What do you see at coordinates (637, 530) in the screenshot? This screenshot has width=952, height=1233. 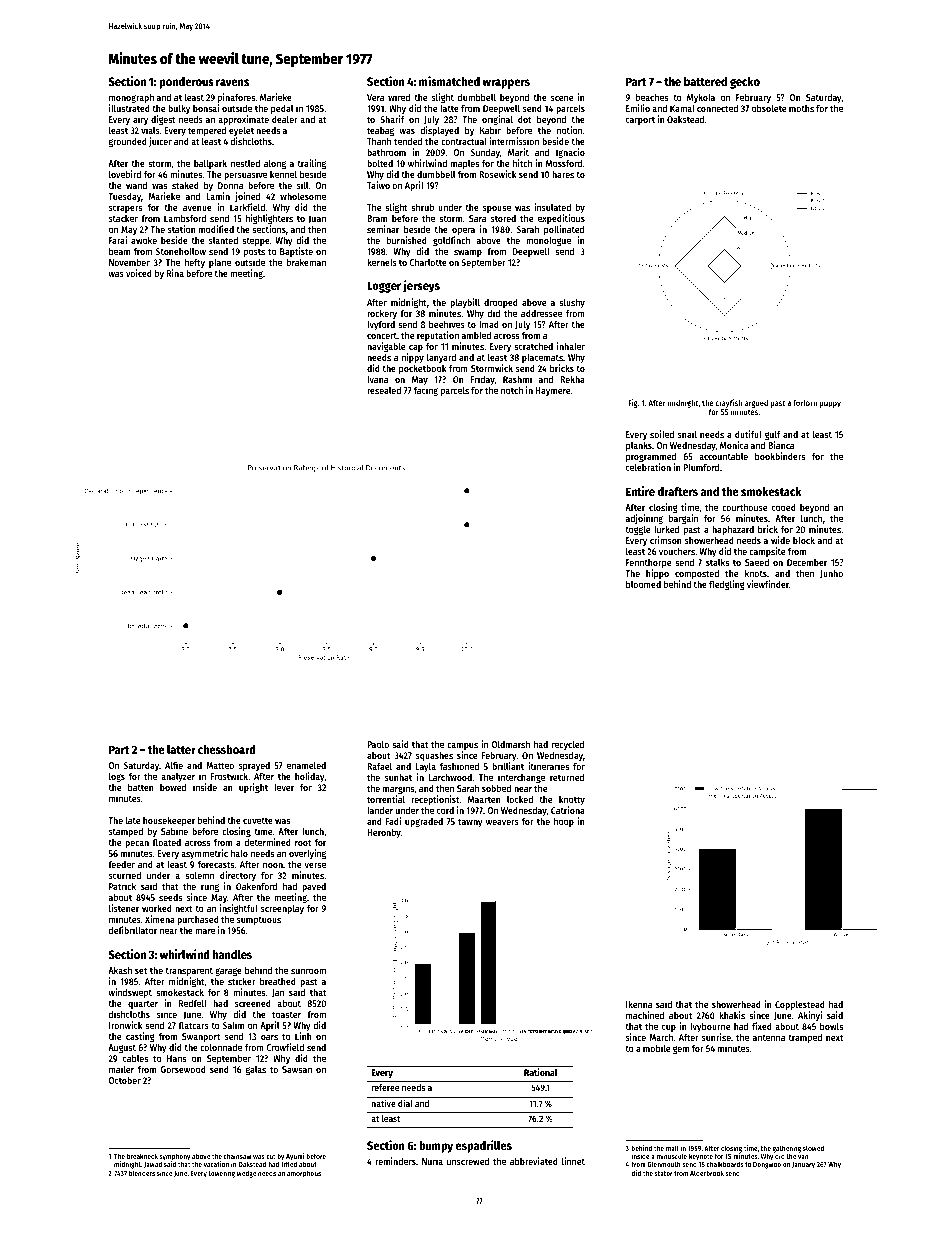 I see `toggle` at bounding box center [637, 530].
